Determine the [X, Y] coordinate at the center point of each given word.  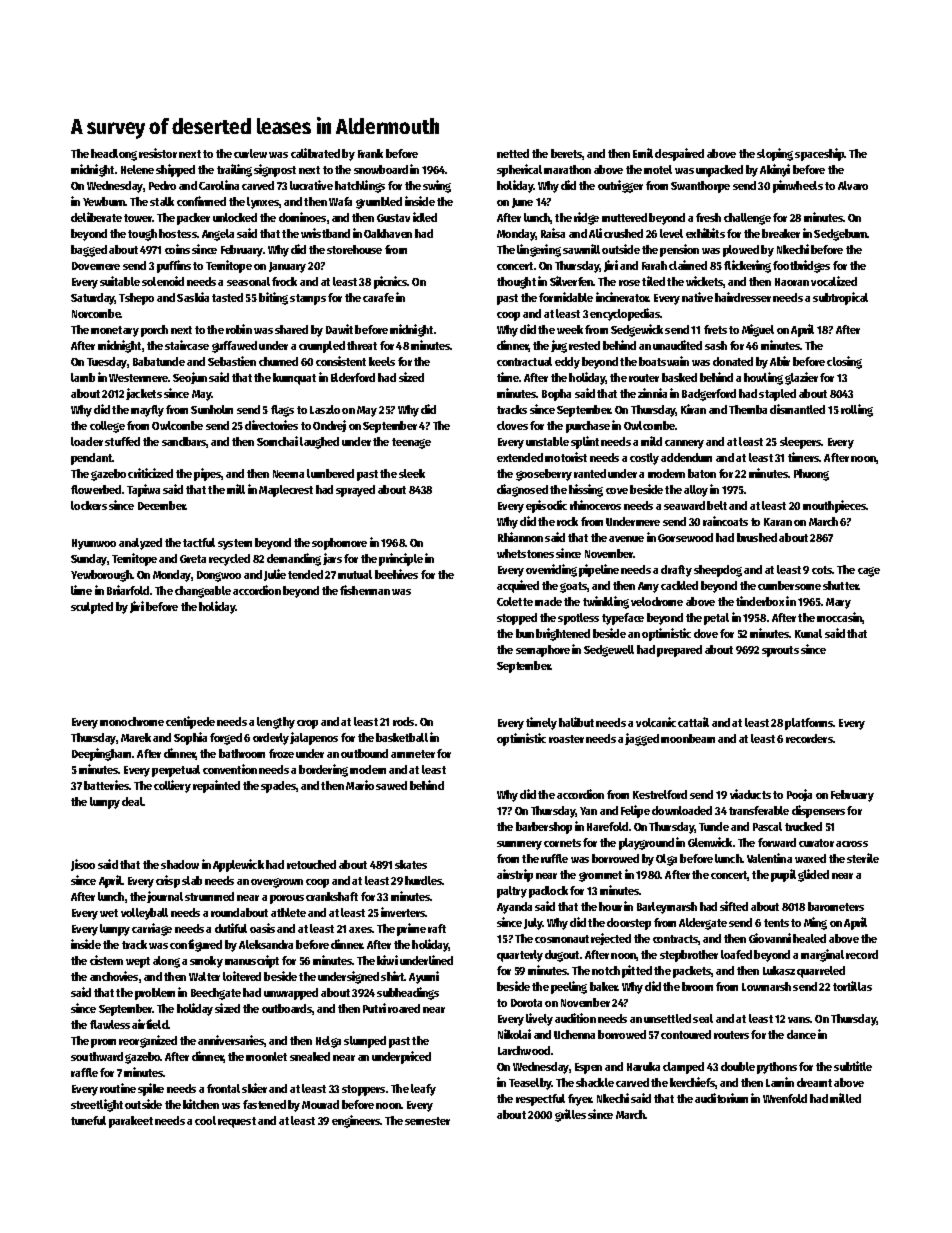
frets [715, 329]
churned [278, 361]
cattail [693, 722]
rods [403, 721]
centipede [190, 722]
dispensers [818, 811]
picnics [391, 282]
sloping [775, 154]
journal [165, 897]
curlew [250, 153]
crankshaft [332, 896]
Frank [370, 153]
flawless [110, 1024]
